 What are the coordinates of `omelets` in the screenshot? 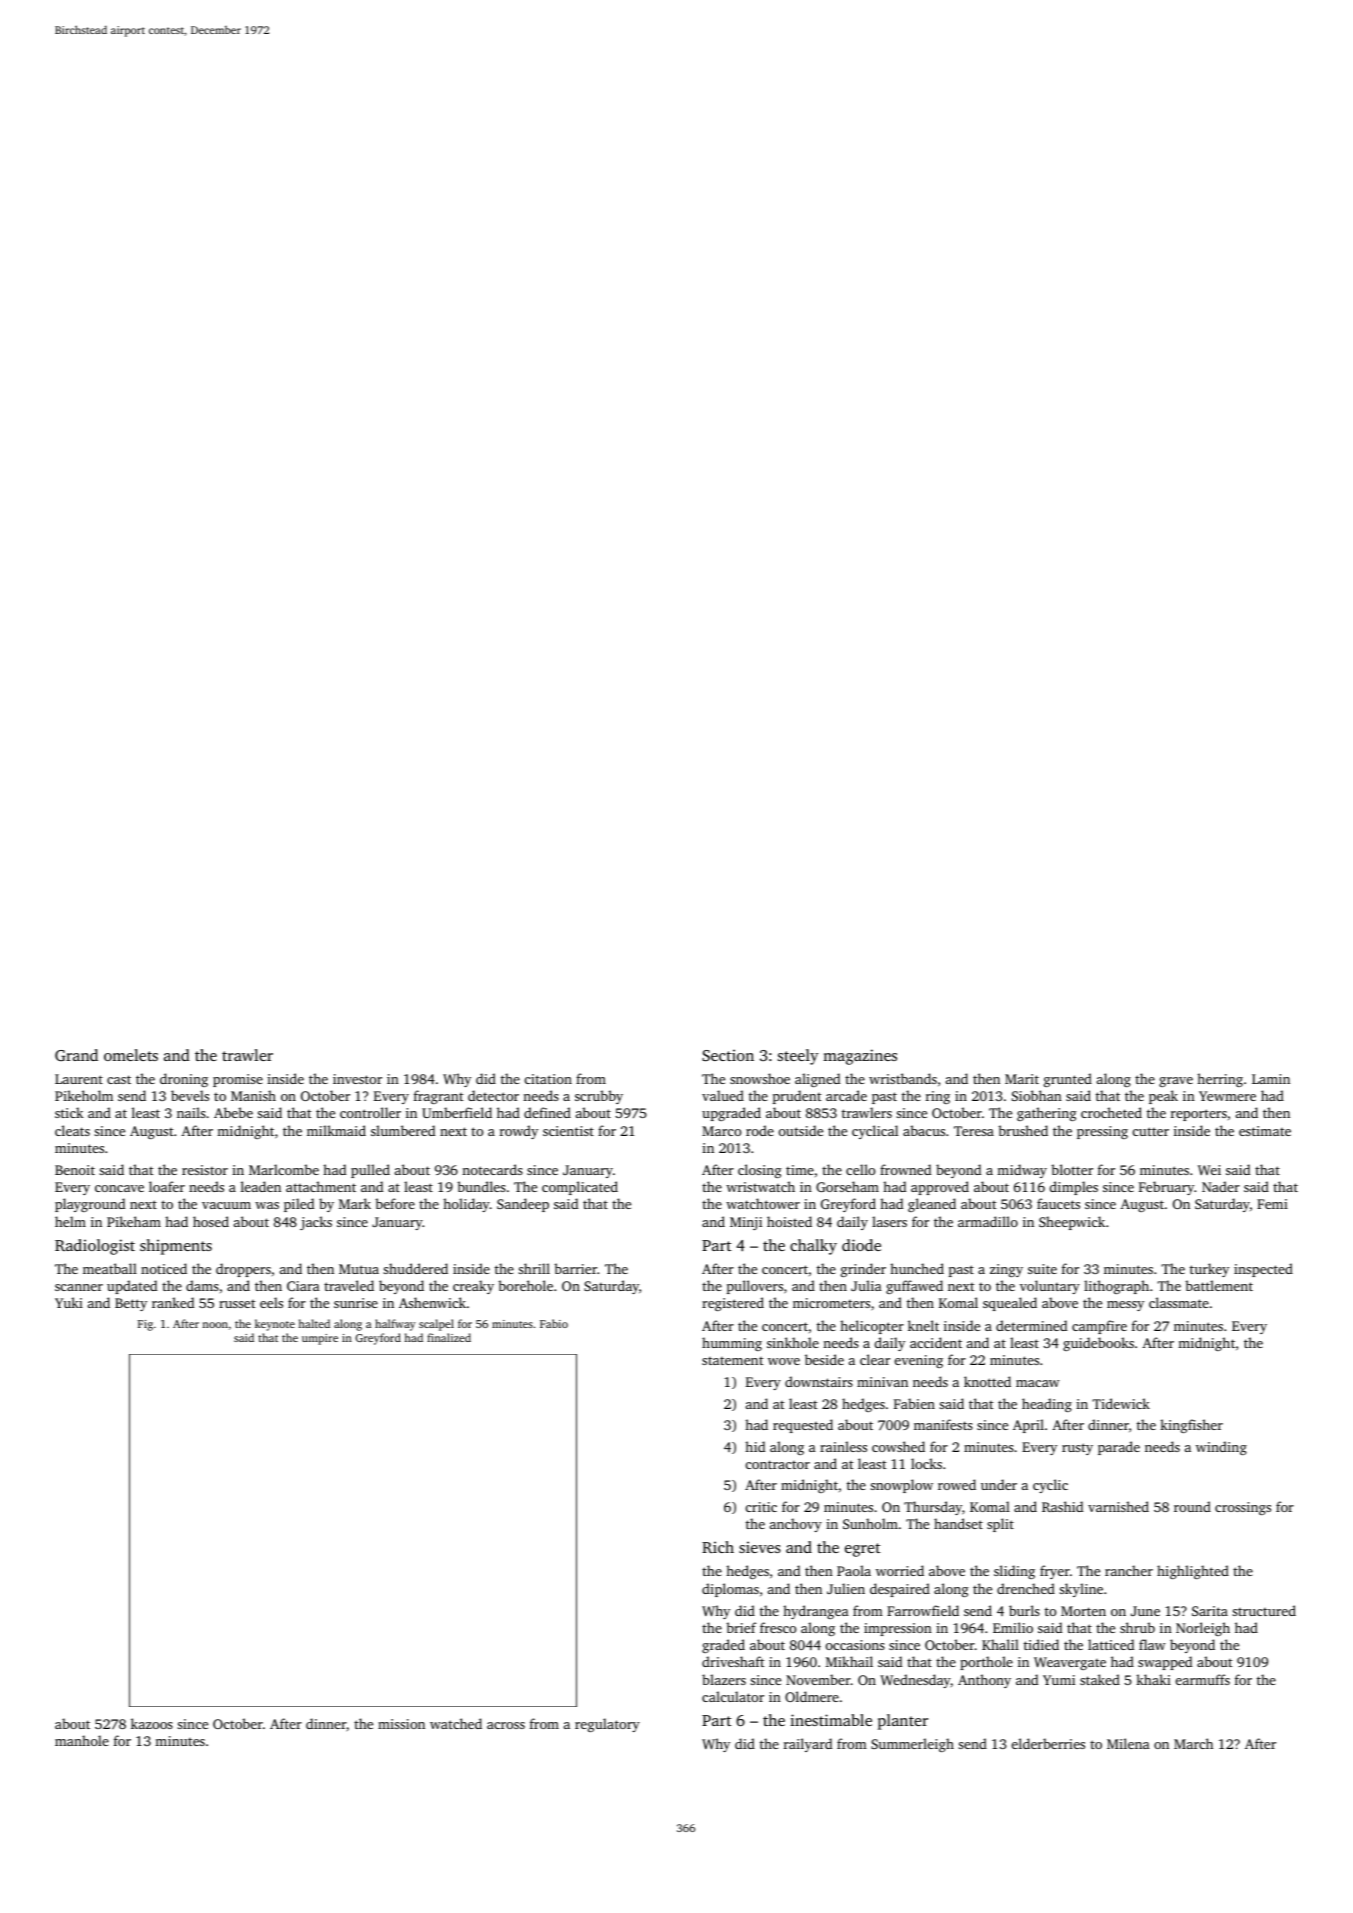 It's located at (131, 1055).
